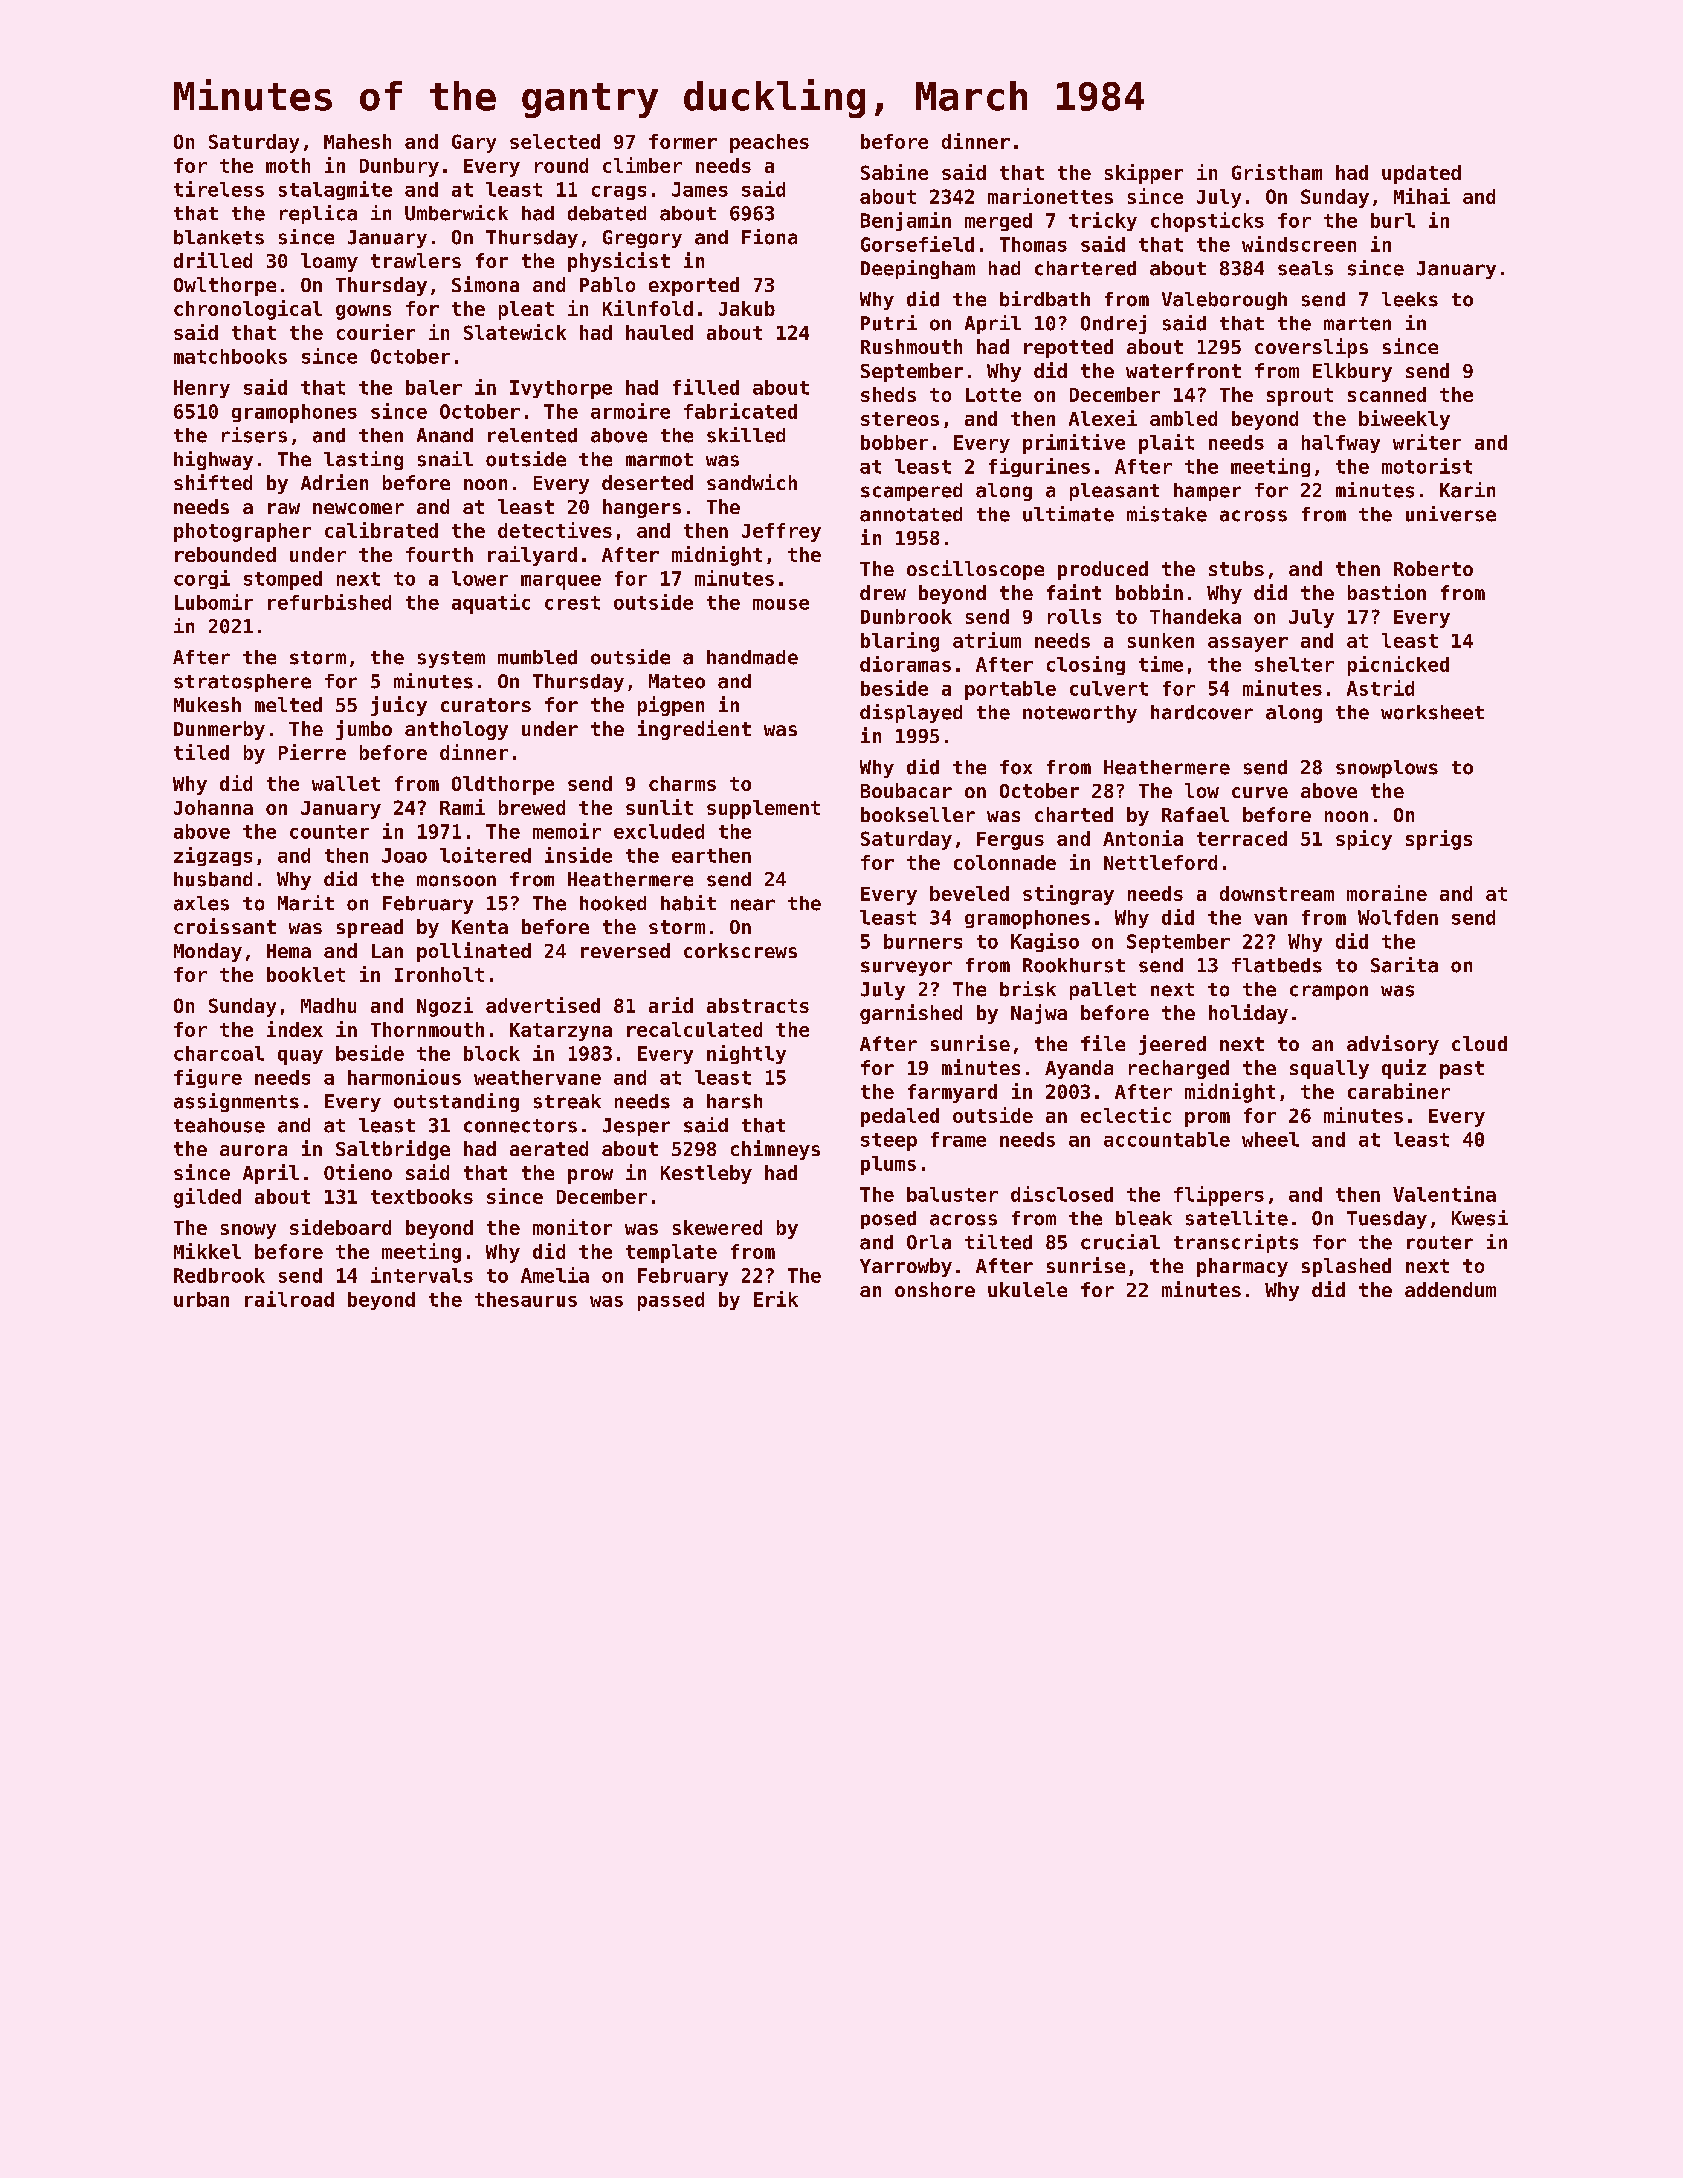 This page has width=1683, height=2178. What do you see at coordinates (746, 435) in the page?
I see `skilled` at bounding box center [746, 435].
